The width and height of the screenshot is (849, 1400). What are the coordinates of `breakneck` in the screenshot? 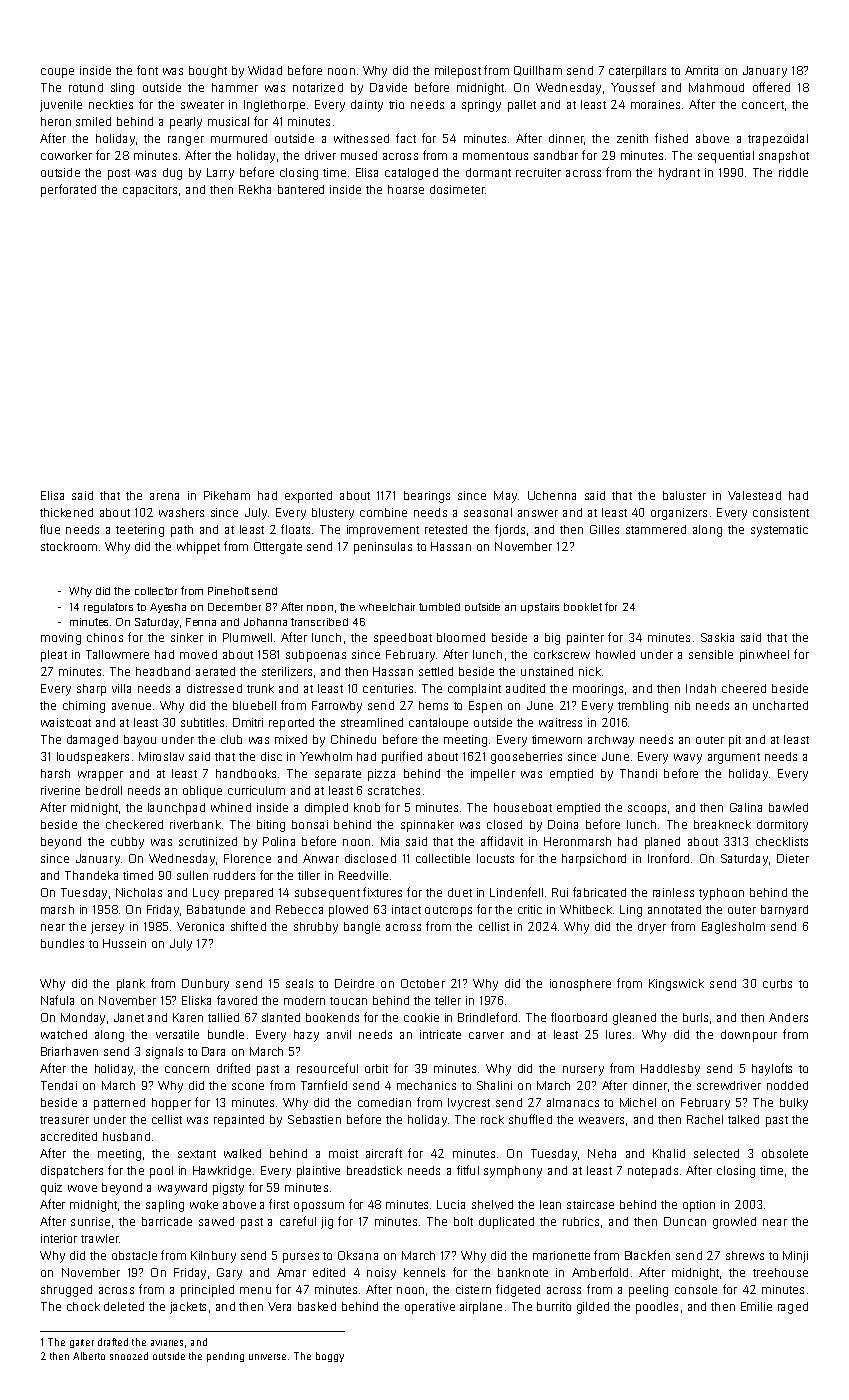 It's located at (722, 824).
